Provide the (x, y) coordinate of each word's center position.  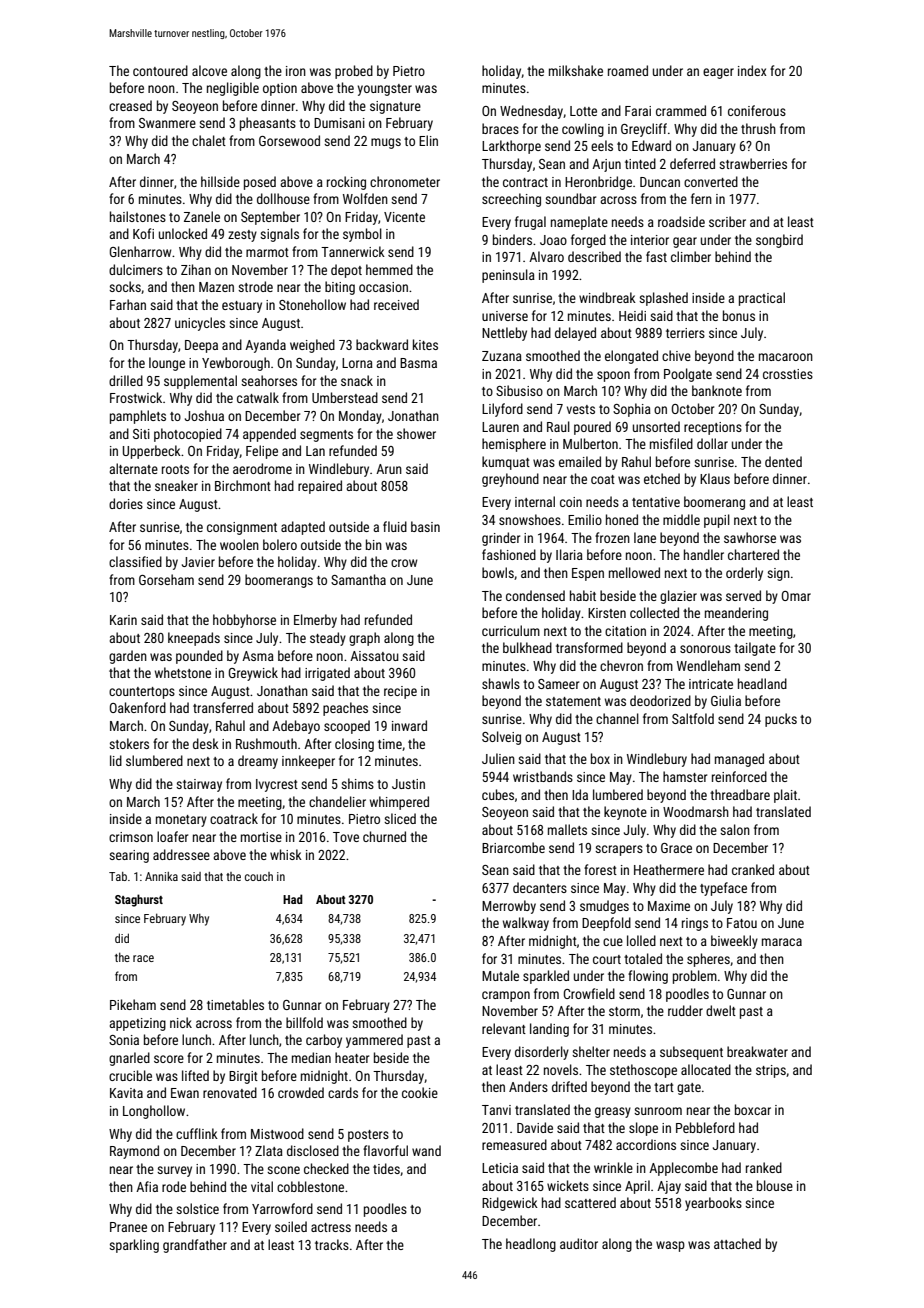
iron (296, 71)
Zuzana (502, 356)
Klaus (715, 478)
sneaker (176, 485)
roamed (628, 70)
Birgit (243, 1077)
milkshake (576, 70)
